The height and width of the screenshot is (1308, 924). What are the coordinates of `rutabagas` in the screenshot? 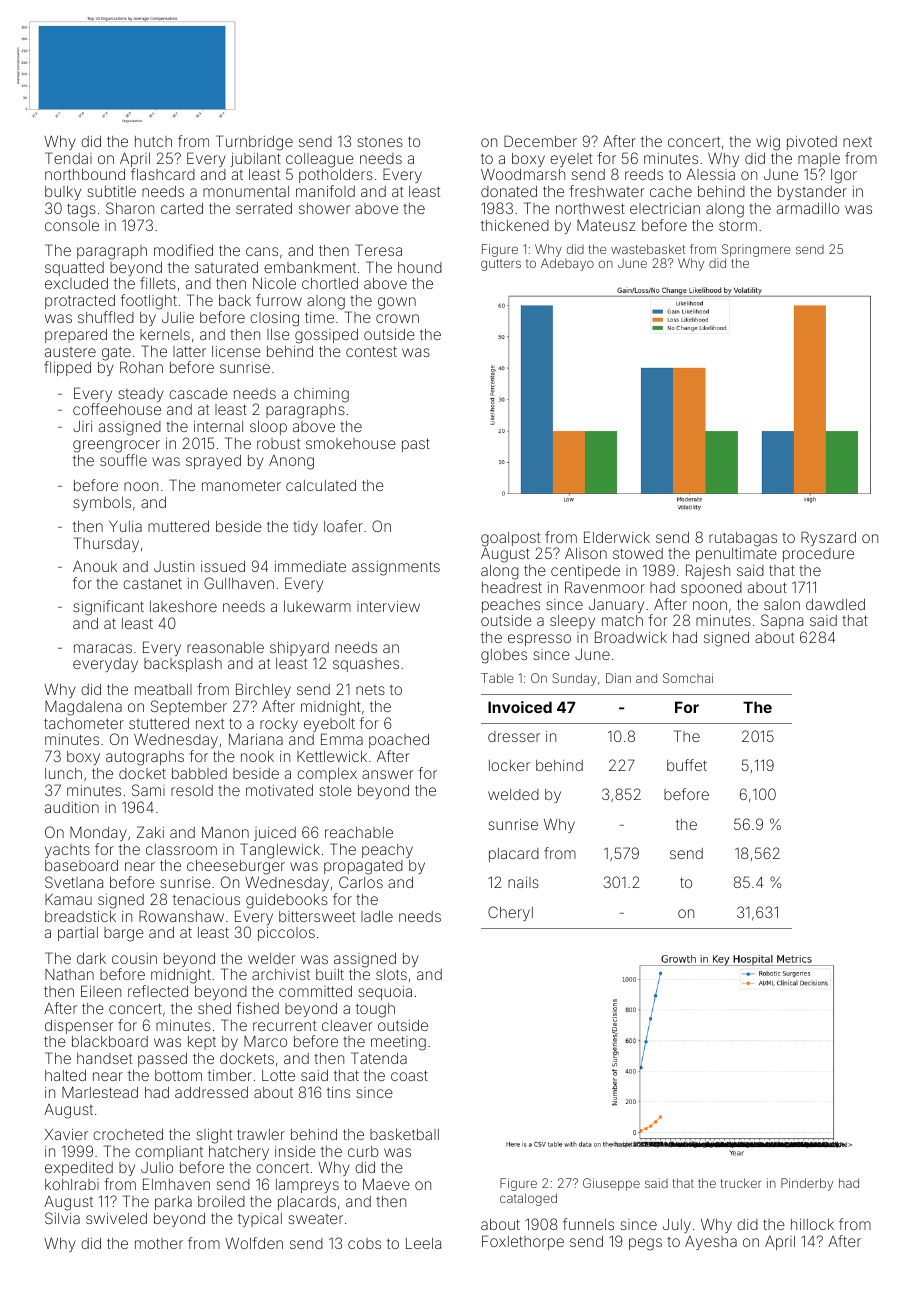 It's located at (743, 539).
